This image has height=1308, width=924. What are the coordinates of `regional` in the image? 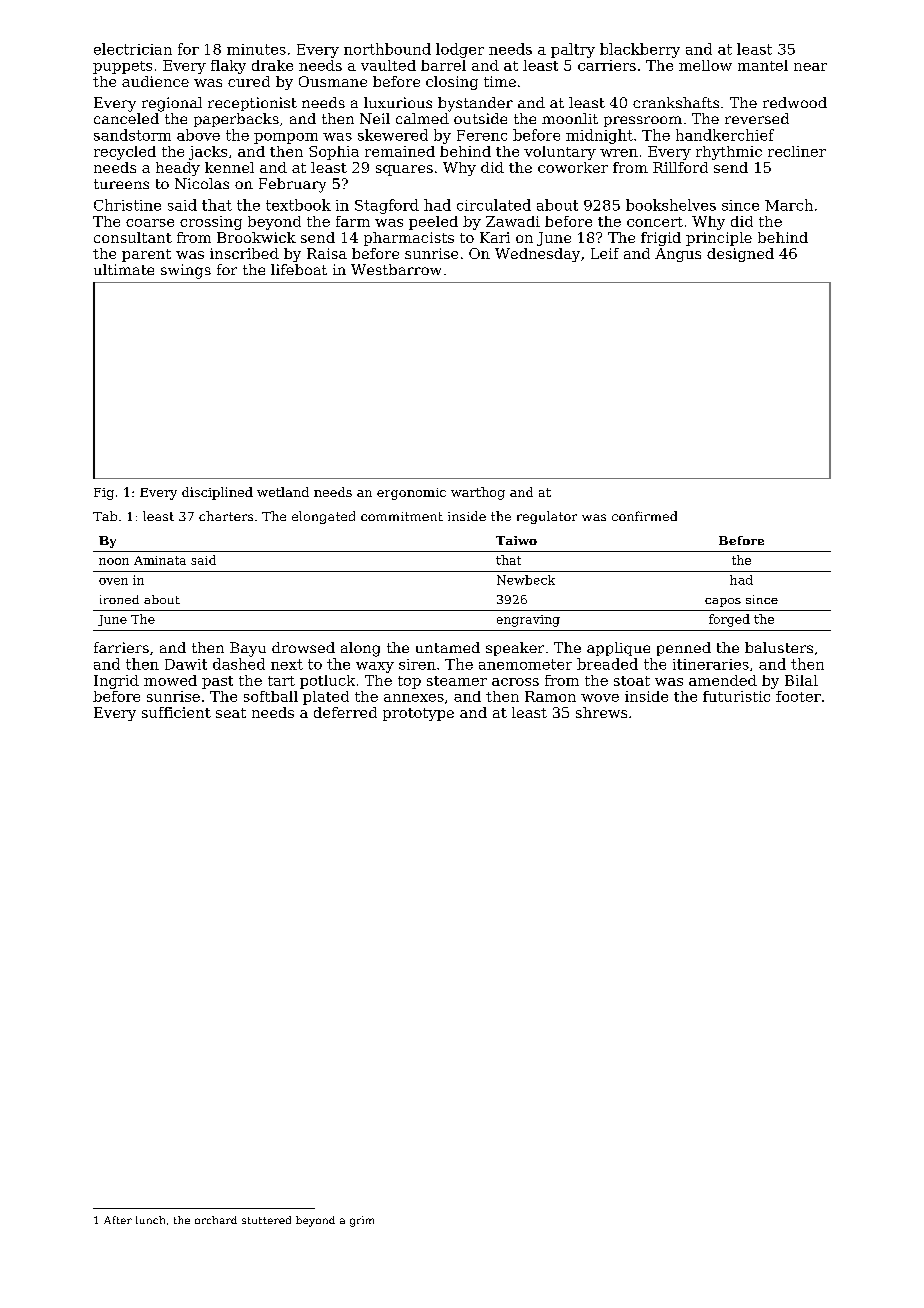 It's located at (172, 104).
